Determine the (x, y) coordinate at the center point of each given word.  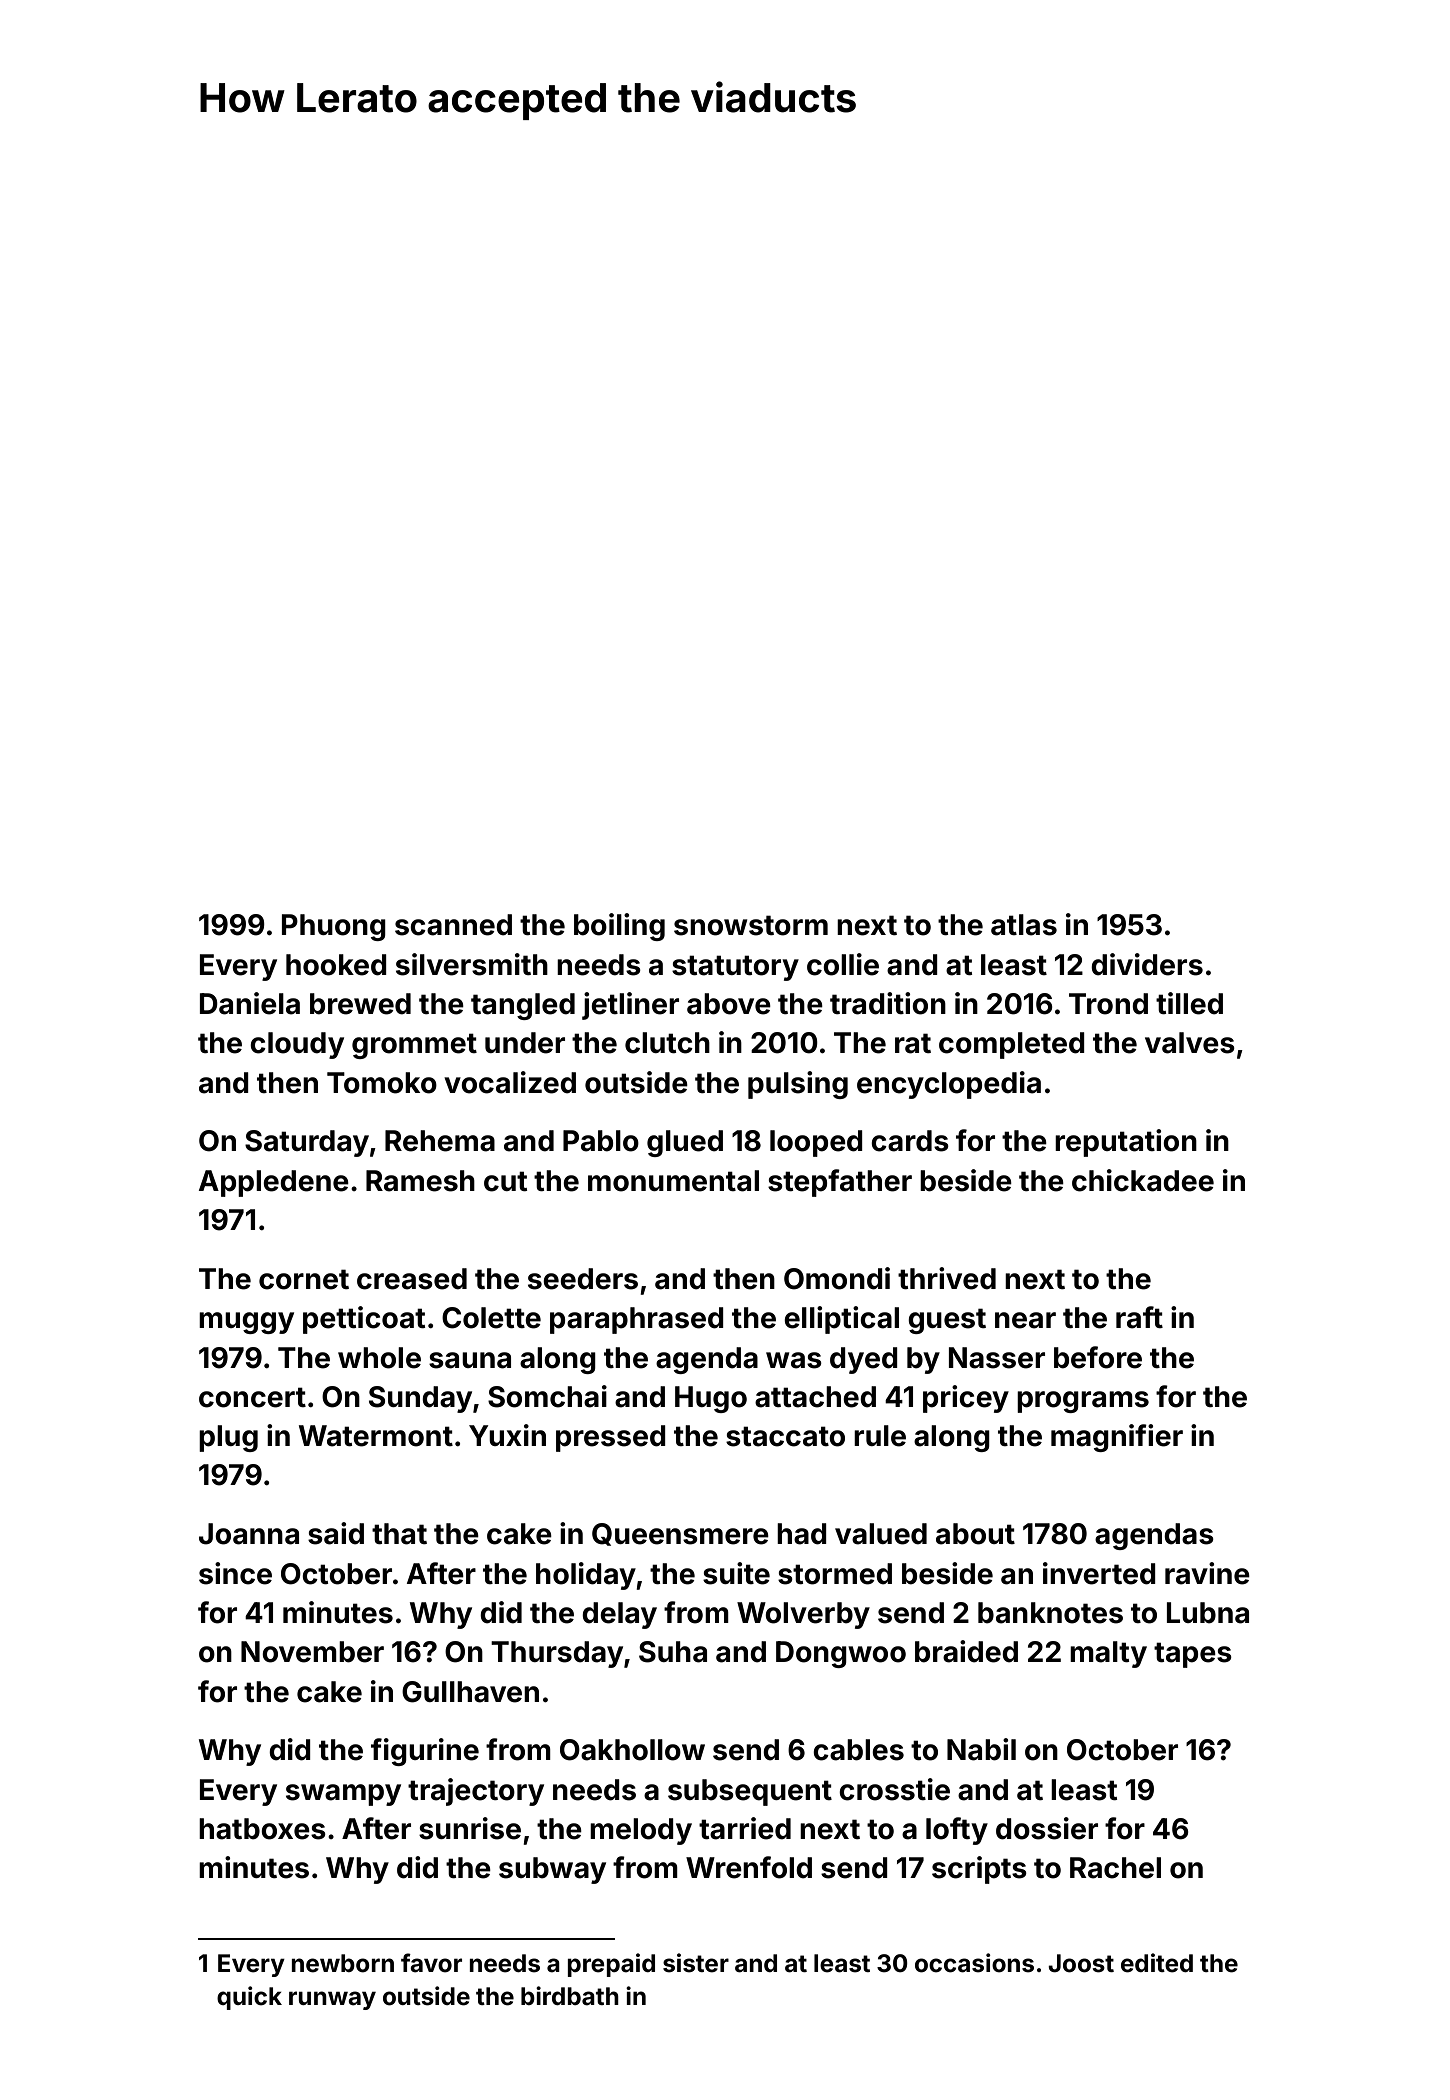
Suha (673, 1652)
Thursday (557, 1654)
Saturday (307, 1143)
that (399, 1534)
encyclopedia (949, 1085)
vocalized (510, 1082)
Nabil (981, 1749)
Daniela (250, 1003)
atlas (1024, 925)
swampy (343, 1795)
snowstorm (751, 925)
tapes (1193, 1655)
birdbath (570, 1996)
